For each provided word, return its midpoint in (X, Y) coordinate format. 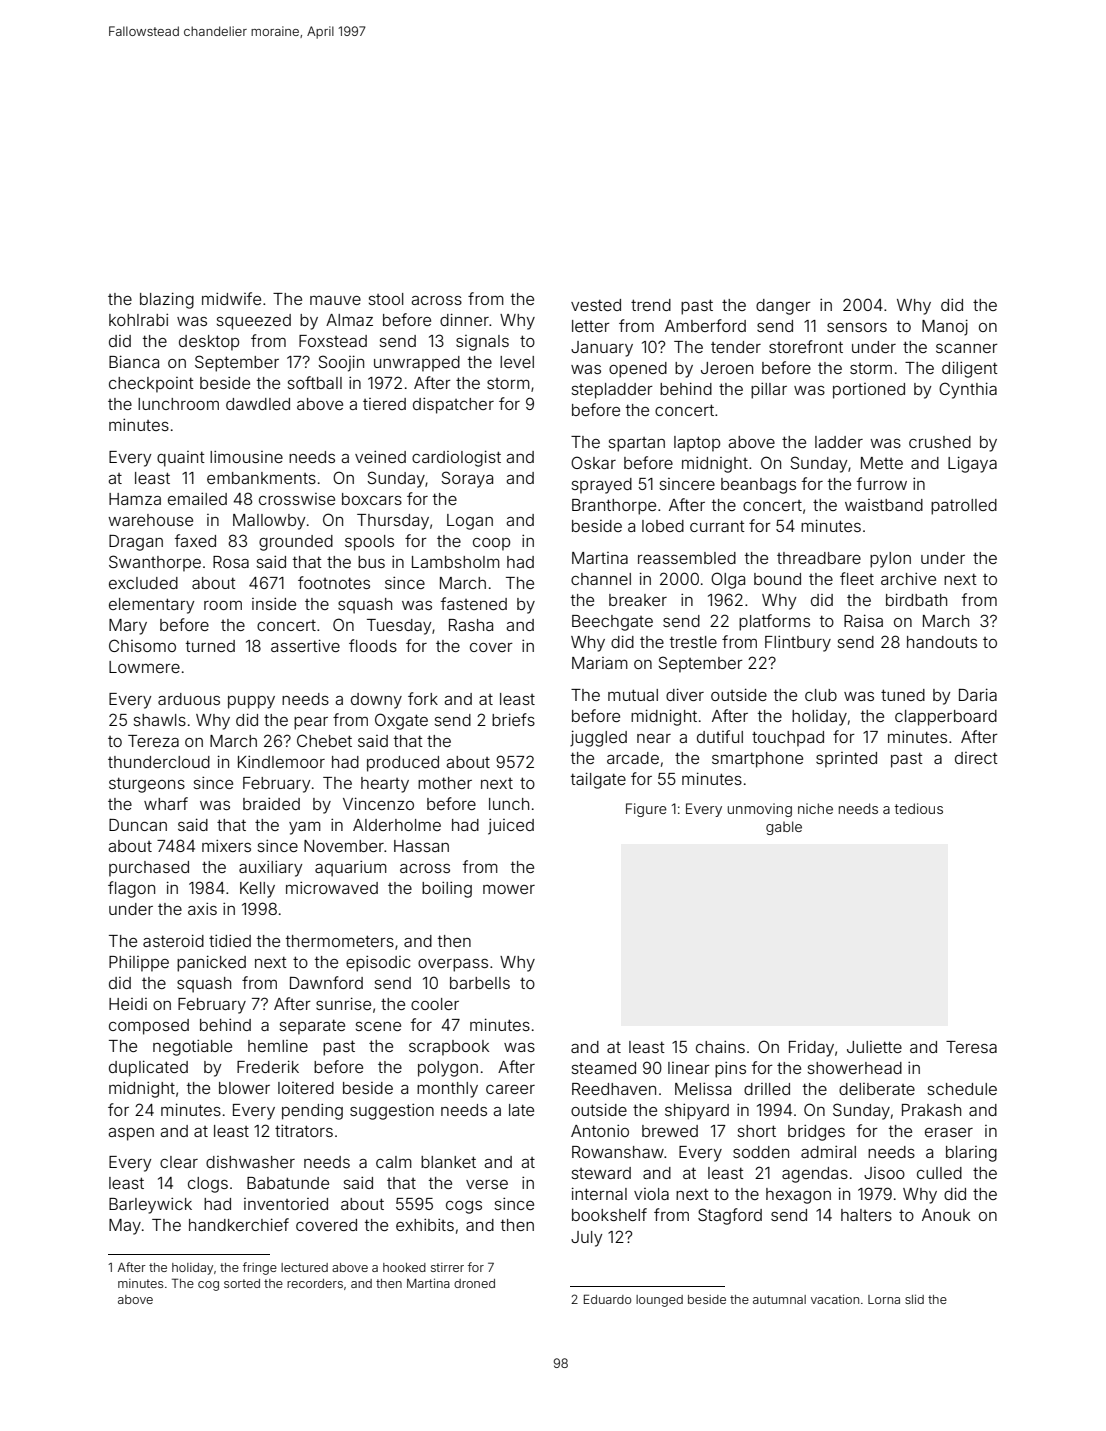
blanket (448, 1162)
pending (312, 1111)
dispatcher (453, 405)
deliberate (877, 1089)
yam (305, 828)
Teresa (971, 1047)
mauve (335, 300)
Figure (646, 810)
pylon (890, 560)
